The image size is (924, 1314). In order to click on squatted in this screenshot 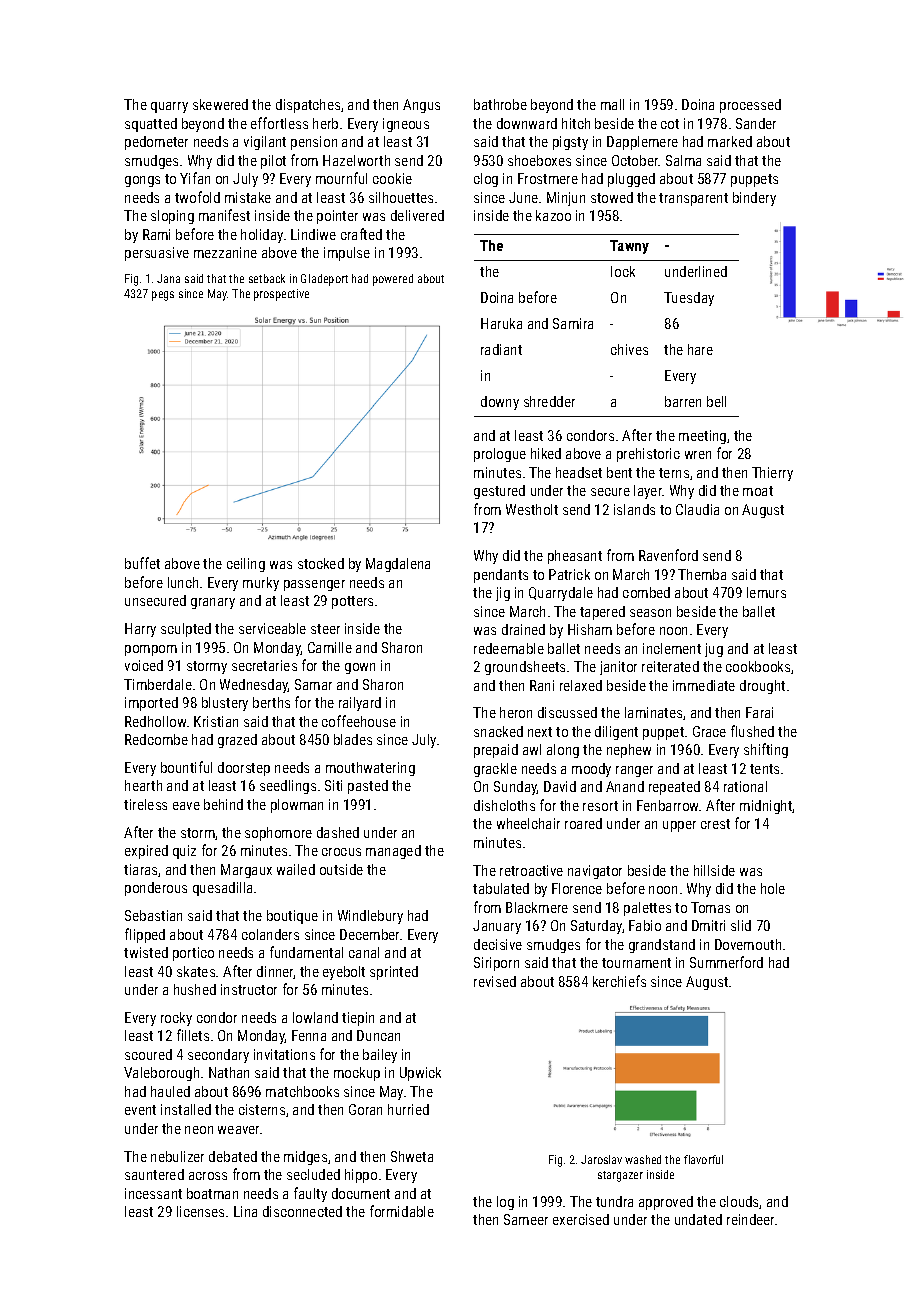, I will do `click(151, 125)`.
